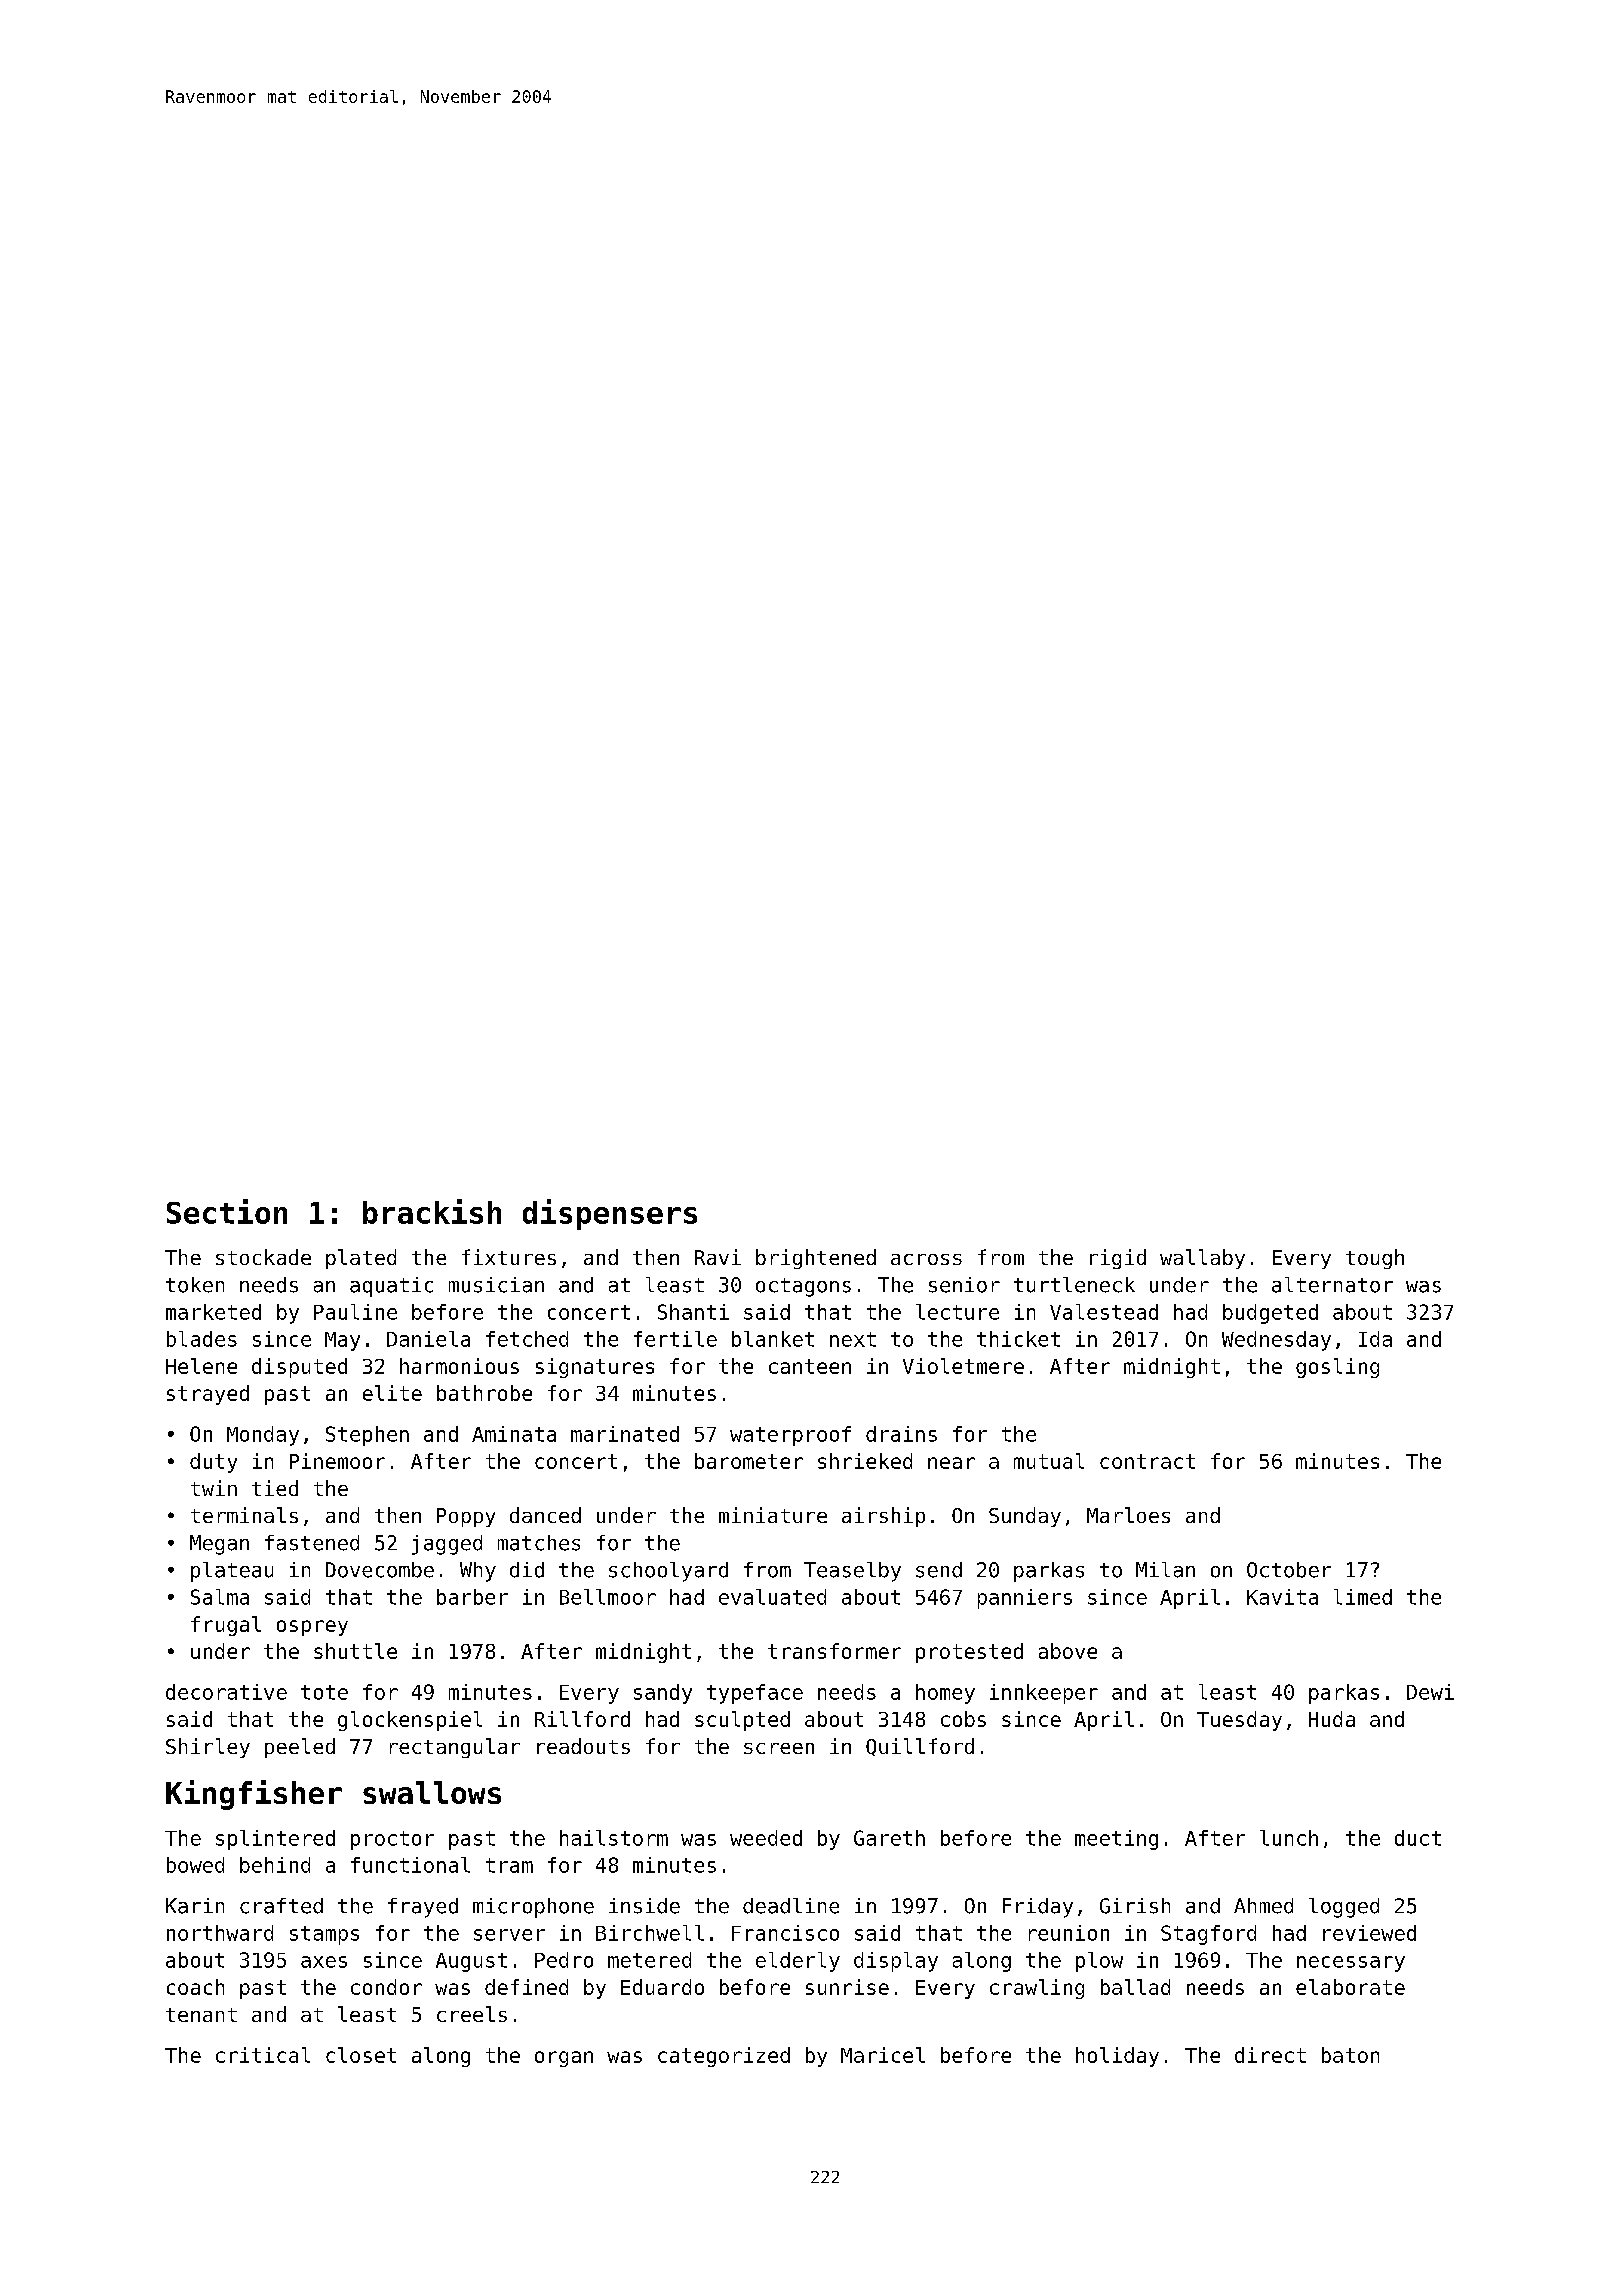  What do you see at coordinates (361, 2055) in the page?
I see `closet` at bounding box center [361, 2055].
